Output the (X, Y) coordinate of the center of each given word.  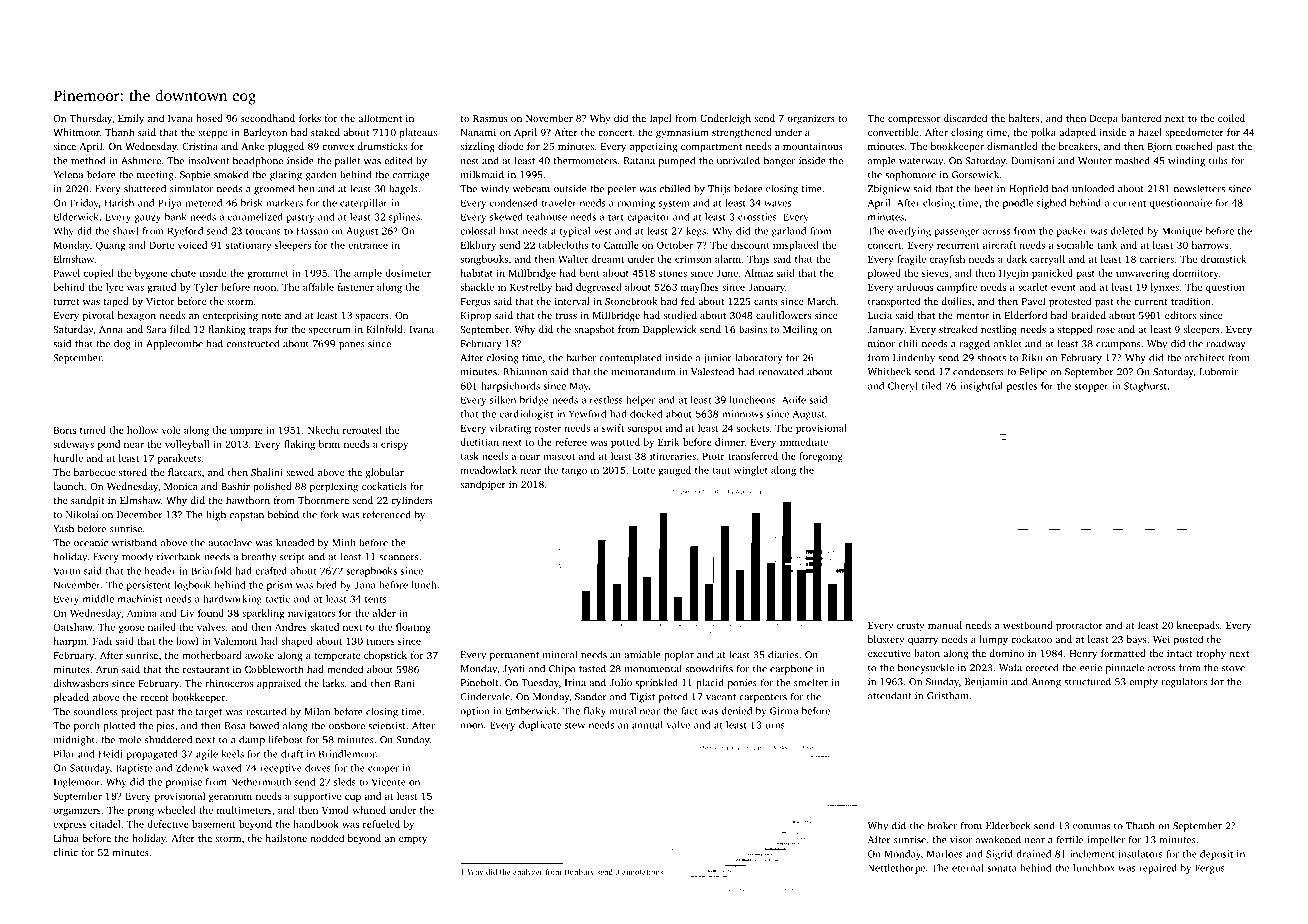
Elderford (1026, 315)
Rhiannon (525, 371)
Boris (65, 430)
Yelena (68, 174)
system (674, 204)
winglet (751, 471)
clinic (65, 852)
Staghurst (1145, 387)
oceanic (91, 543)
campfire (957, 288)
